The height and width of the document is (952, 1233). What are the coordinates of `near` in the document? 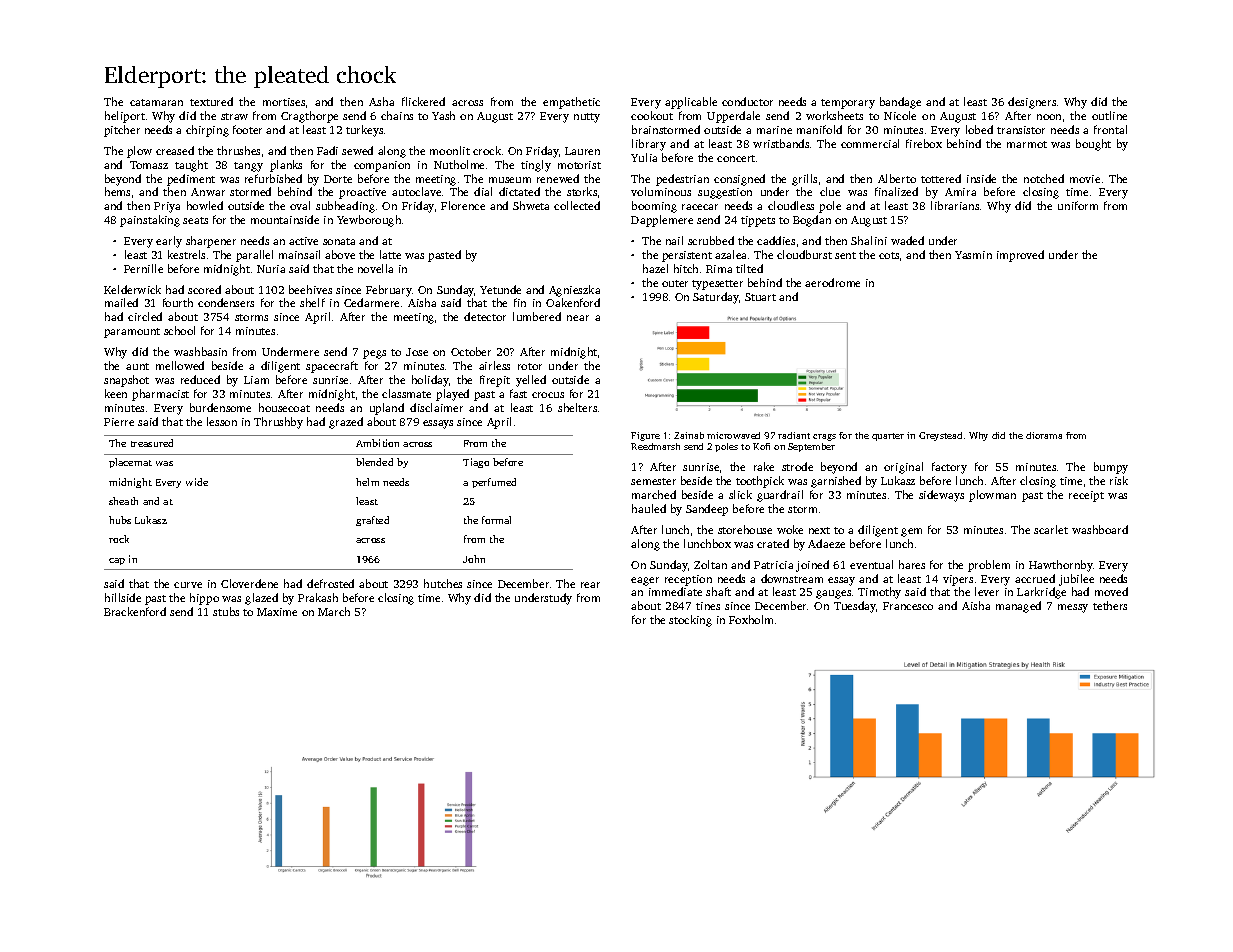 It's located at (578, 318).
